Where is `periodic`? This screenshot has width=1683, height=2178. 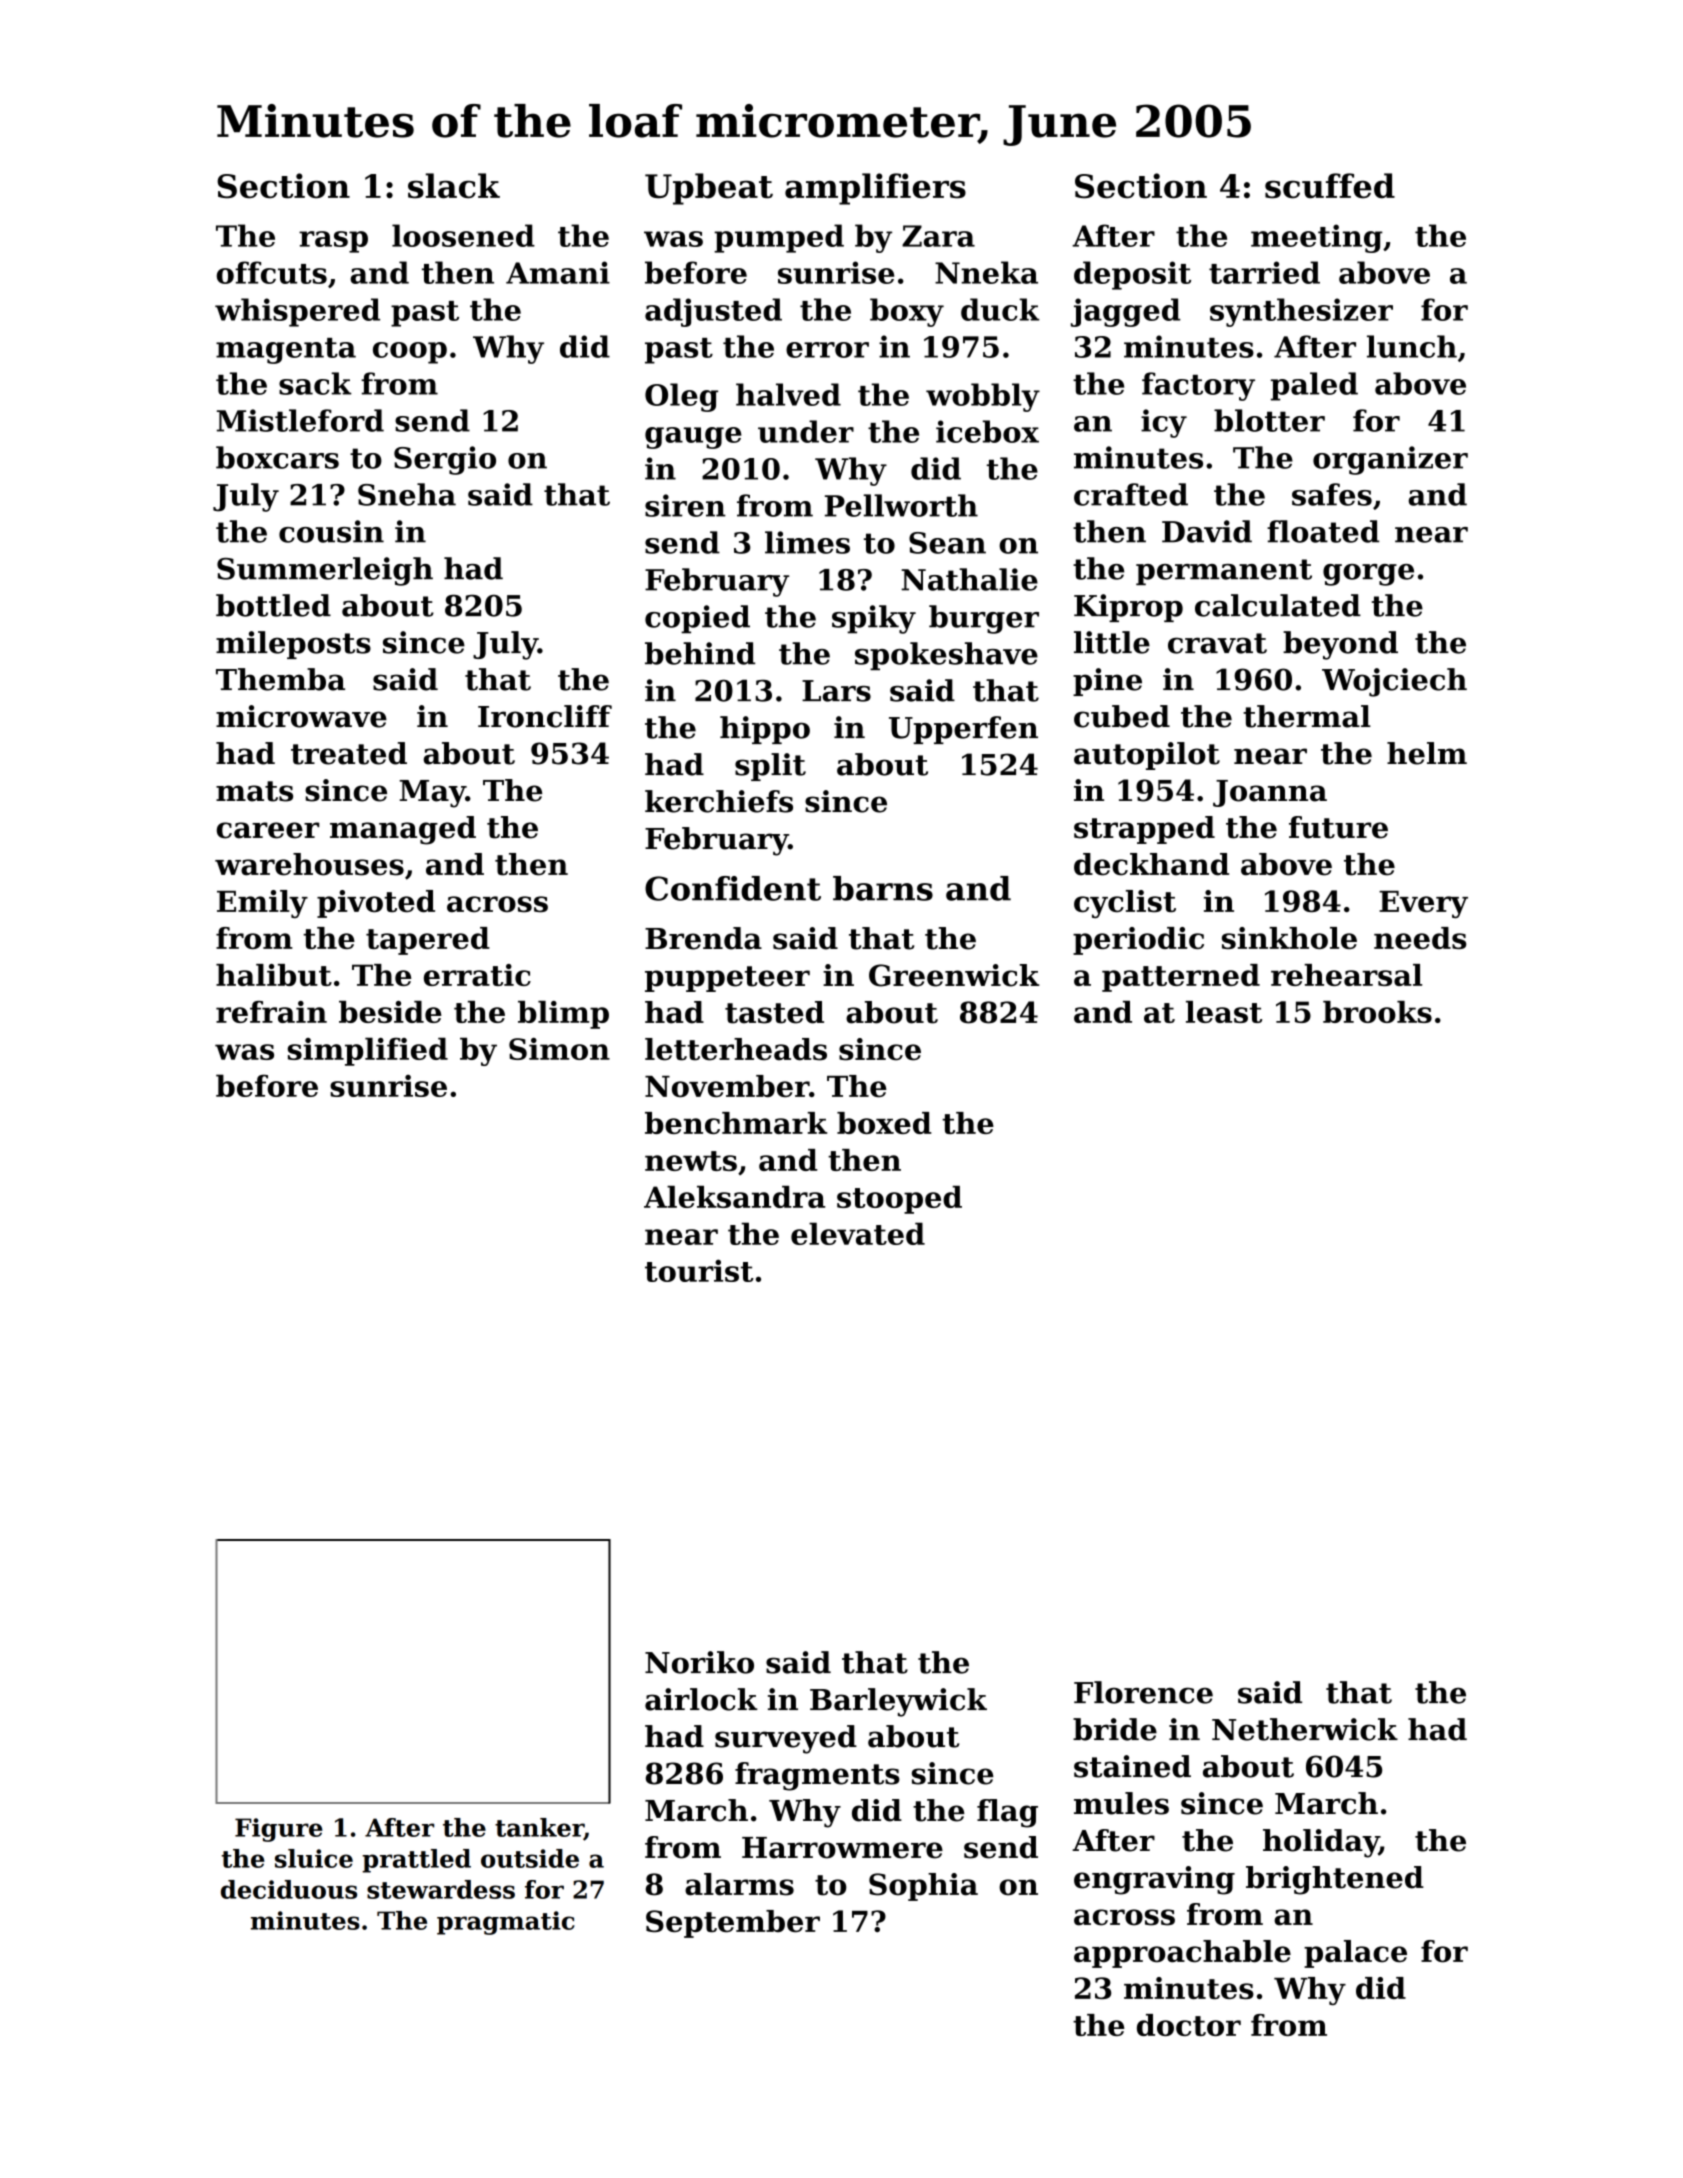 periodic is located at coordinates (1138, 941).
